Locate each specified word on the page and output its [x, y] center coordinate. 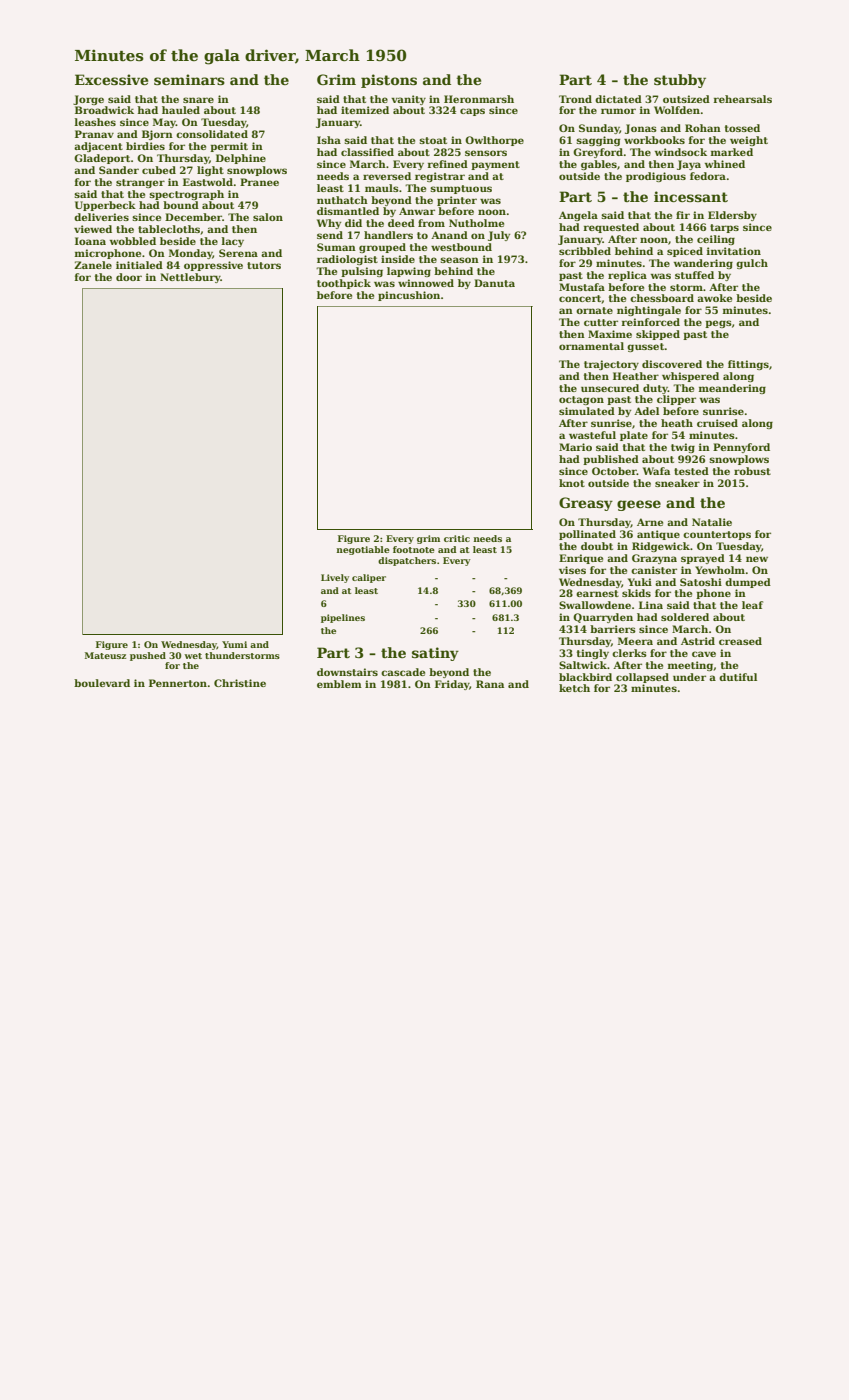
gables [599, 165]
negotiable [363, 550]
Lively [335, 578]
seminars [189, 79]
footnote [414, 549]
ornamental [591, 346]
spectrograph [186, 195]
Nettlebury [190, 278]
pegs [718, 324]
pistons [389, 81]
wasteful [592, 435]
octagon [581, 400]
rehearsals [743, 99]
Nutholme [476, 223]
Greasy [586, 504]
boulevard [102, 683]
